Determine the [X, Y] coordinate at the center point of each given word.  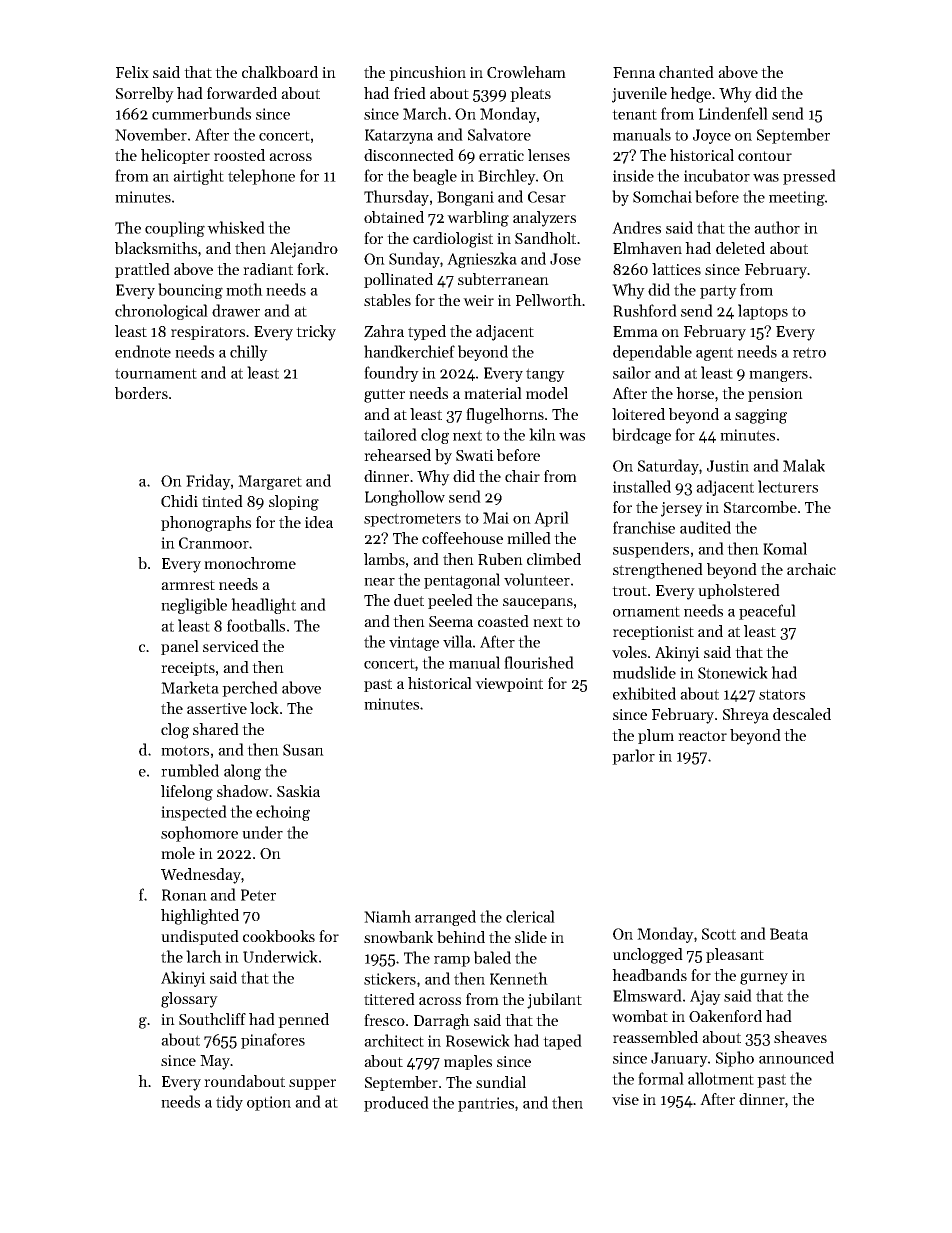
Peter [258, 895]
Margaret [270, 482]
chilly [249, 353]
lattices [676, 269]
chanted [686, 72]
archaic [811, 569]
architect [394, 1040]
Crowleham [526, 72]
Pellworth [549, 300]
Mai [496, 518]
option [269, 1103]
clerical [530, 916]
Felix [132, 72]
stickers [390, 978]
